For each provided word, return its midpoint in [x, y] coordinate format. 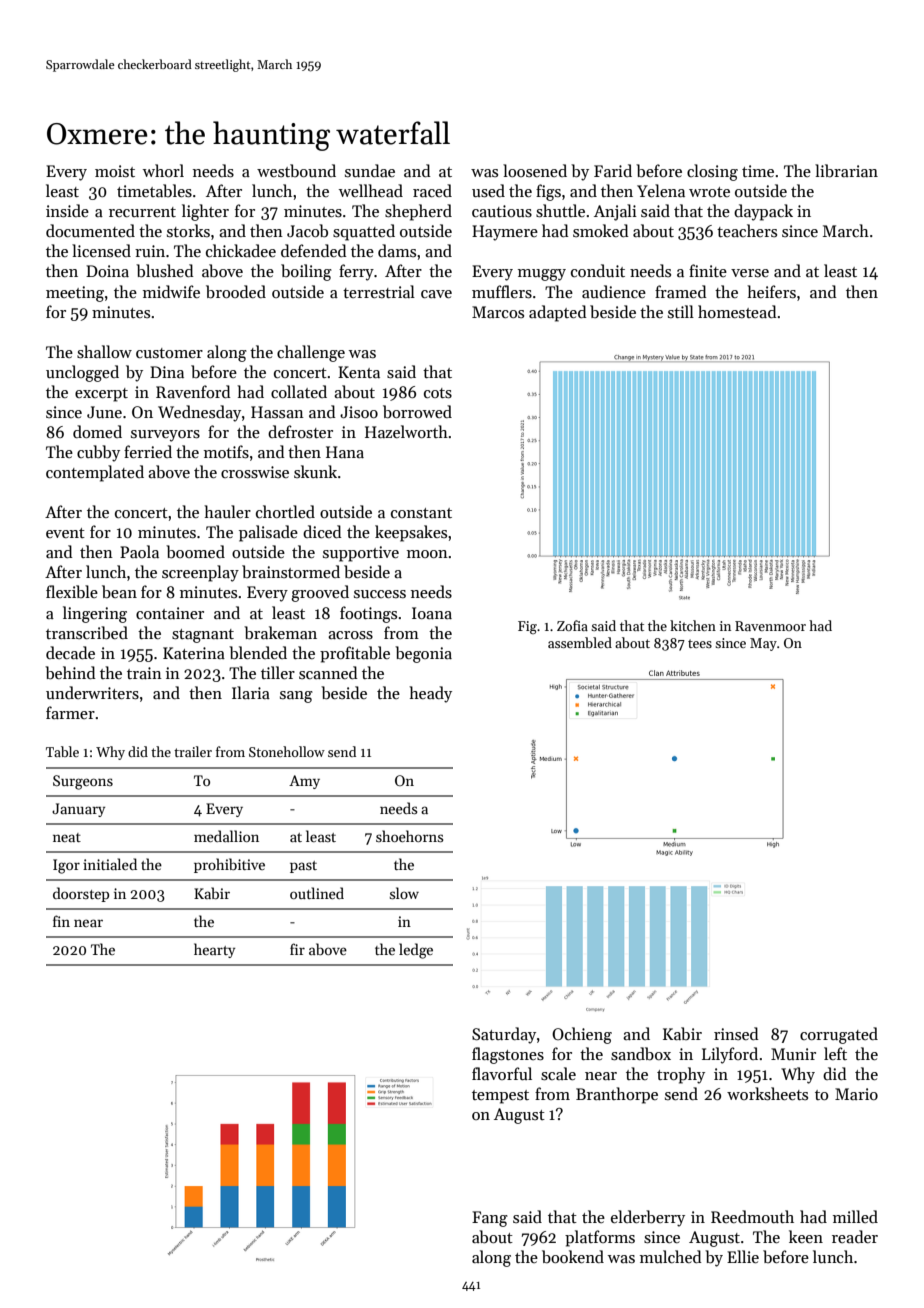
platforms [600, 1238]
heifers [771, 291]
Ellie [743, 1256]
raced [432, 190]
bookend [573, 1256]
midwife [171, 291]
